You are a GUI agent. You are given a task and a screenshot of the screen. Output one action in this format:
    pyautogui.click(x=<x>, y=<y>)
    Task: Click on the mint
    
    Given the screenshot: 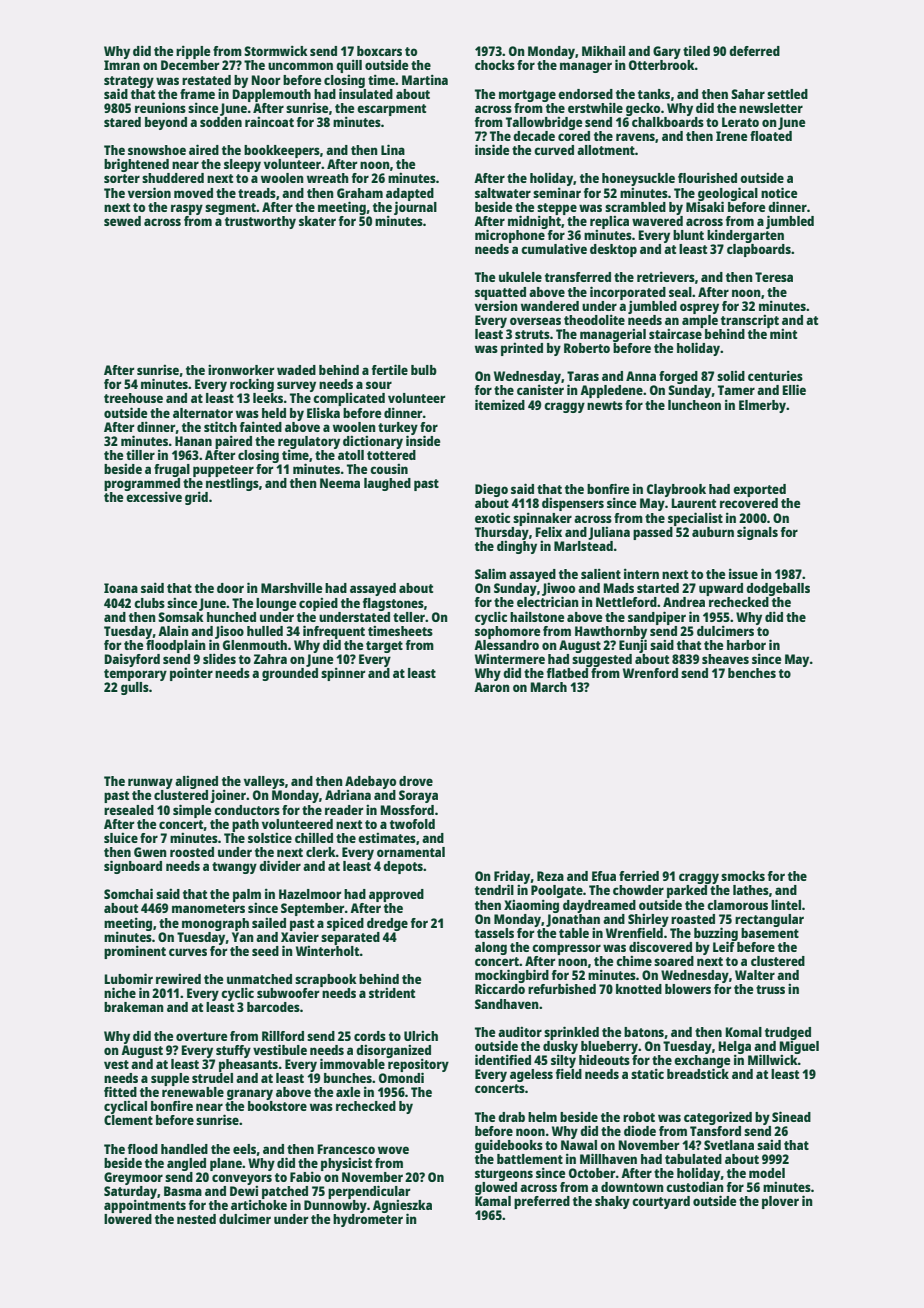 What is the action you would take?
    pyautogui.click(x=783, y=334)
